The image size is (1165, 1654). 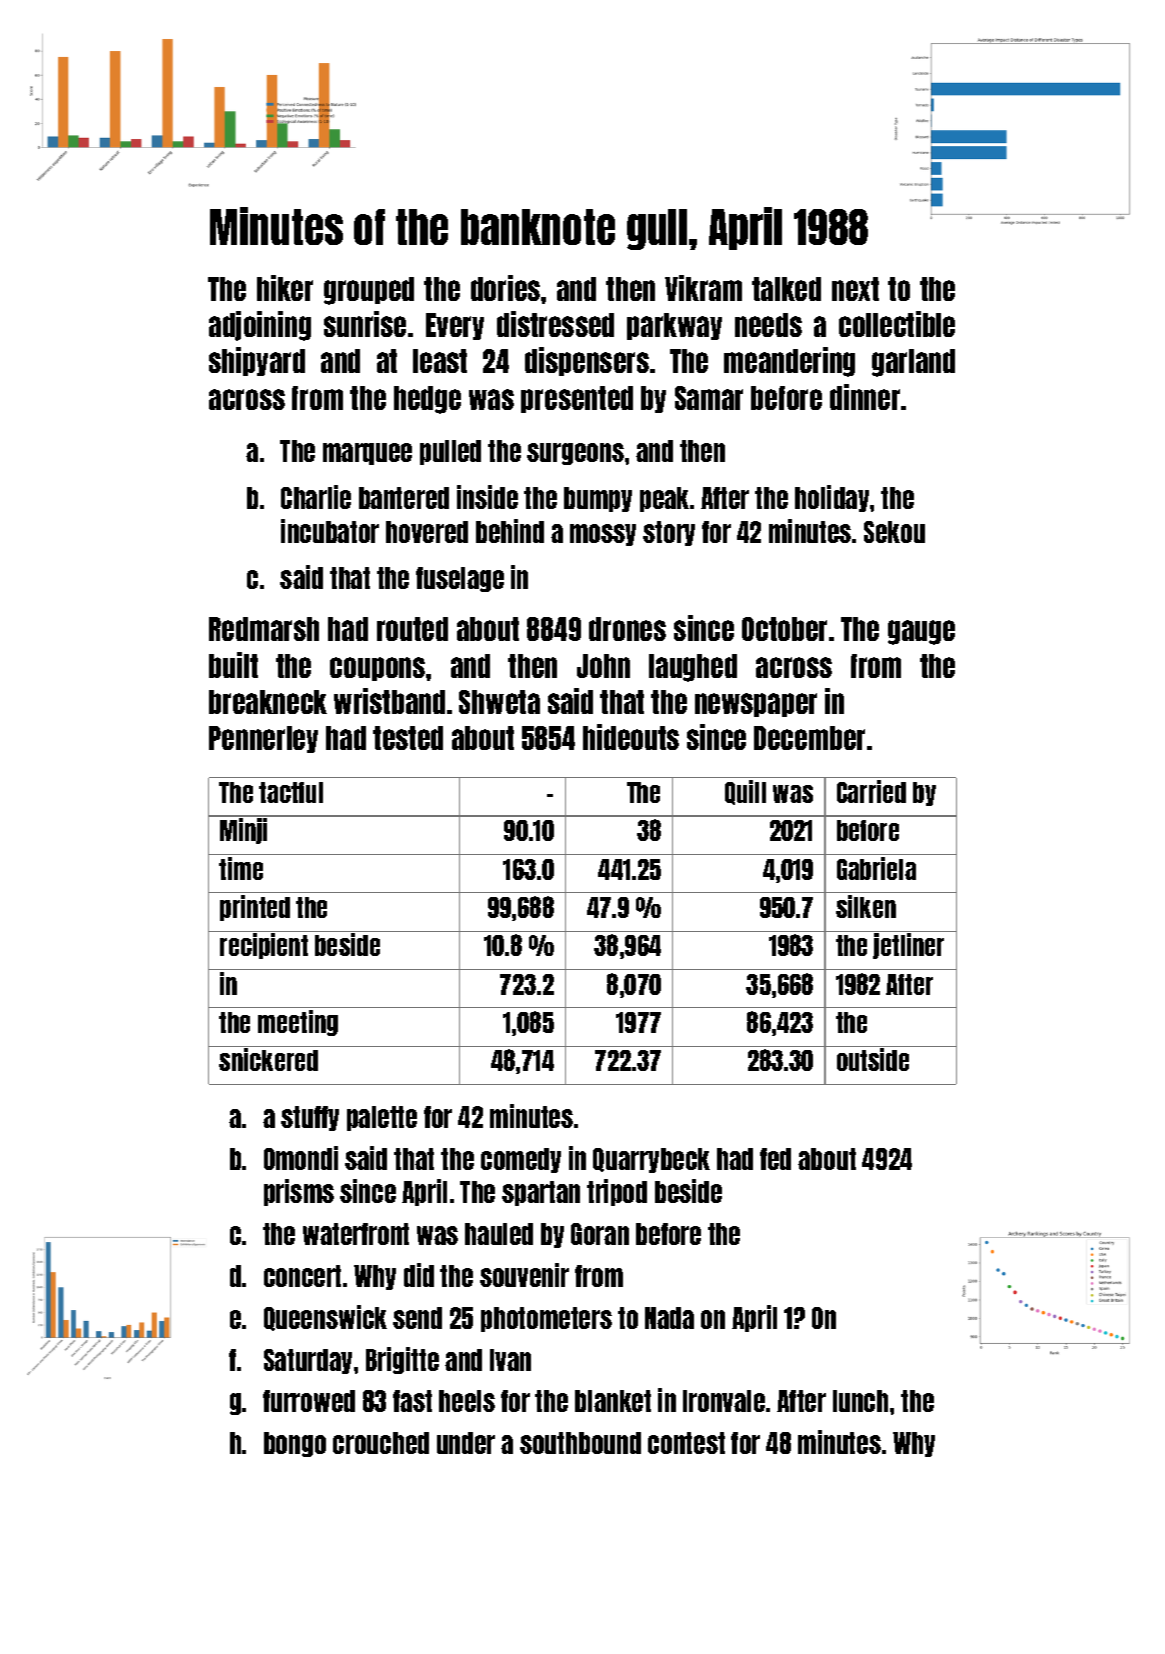 I want to click on bongo, so click(x=295, y=1444).
